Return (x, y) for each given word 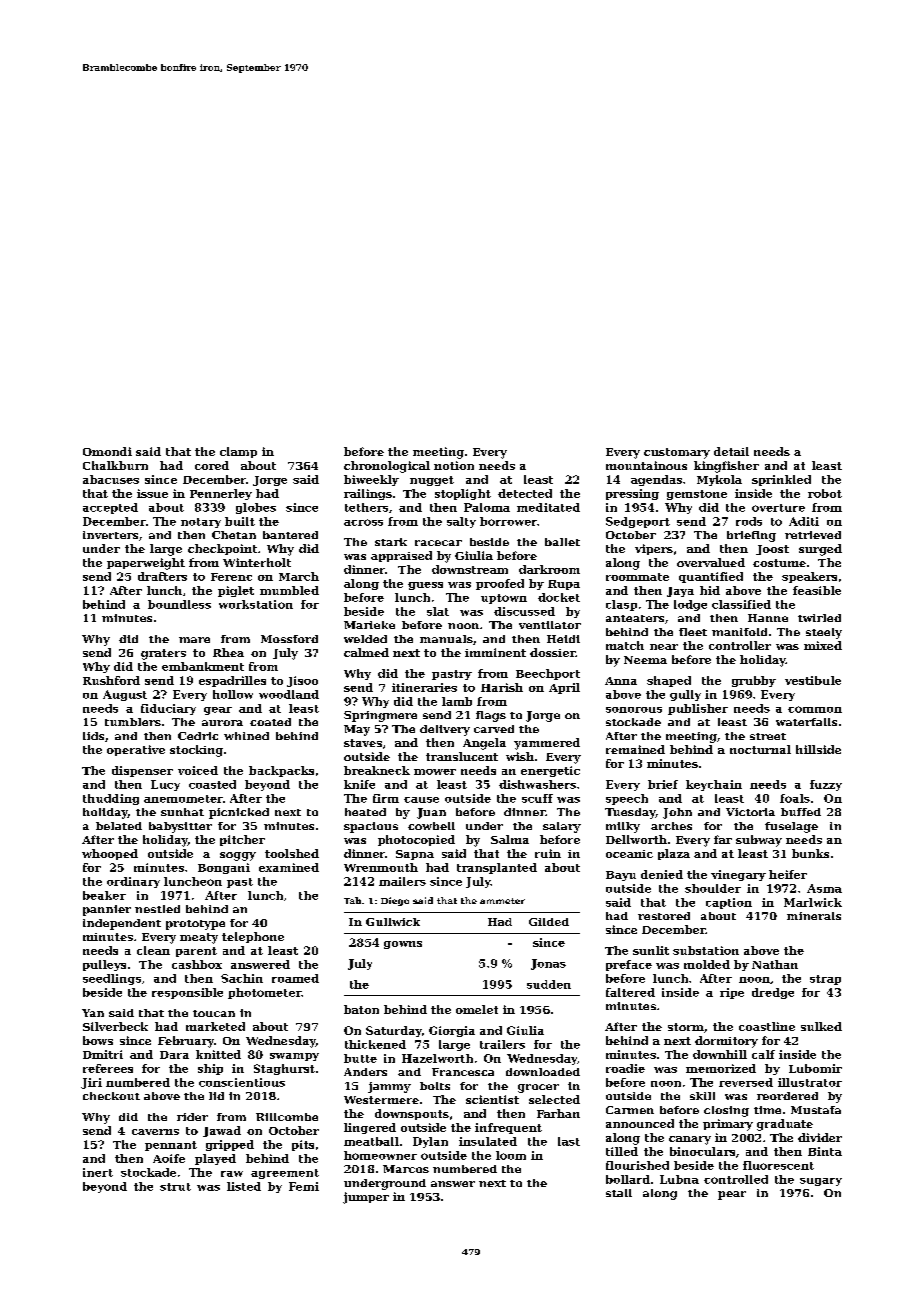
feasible (817, 590)
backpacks (281, 771)
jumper (366, 1198)
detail (731, 451)
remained (635, 749)
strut (175, 1187)
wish (520, 756)
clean (153, 950)
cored (212, 465)
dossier (552, 652)
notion (454, 465)
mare (194, 640)
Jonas (548, 964)
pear (732, 1195)
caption (729, 903)
